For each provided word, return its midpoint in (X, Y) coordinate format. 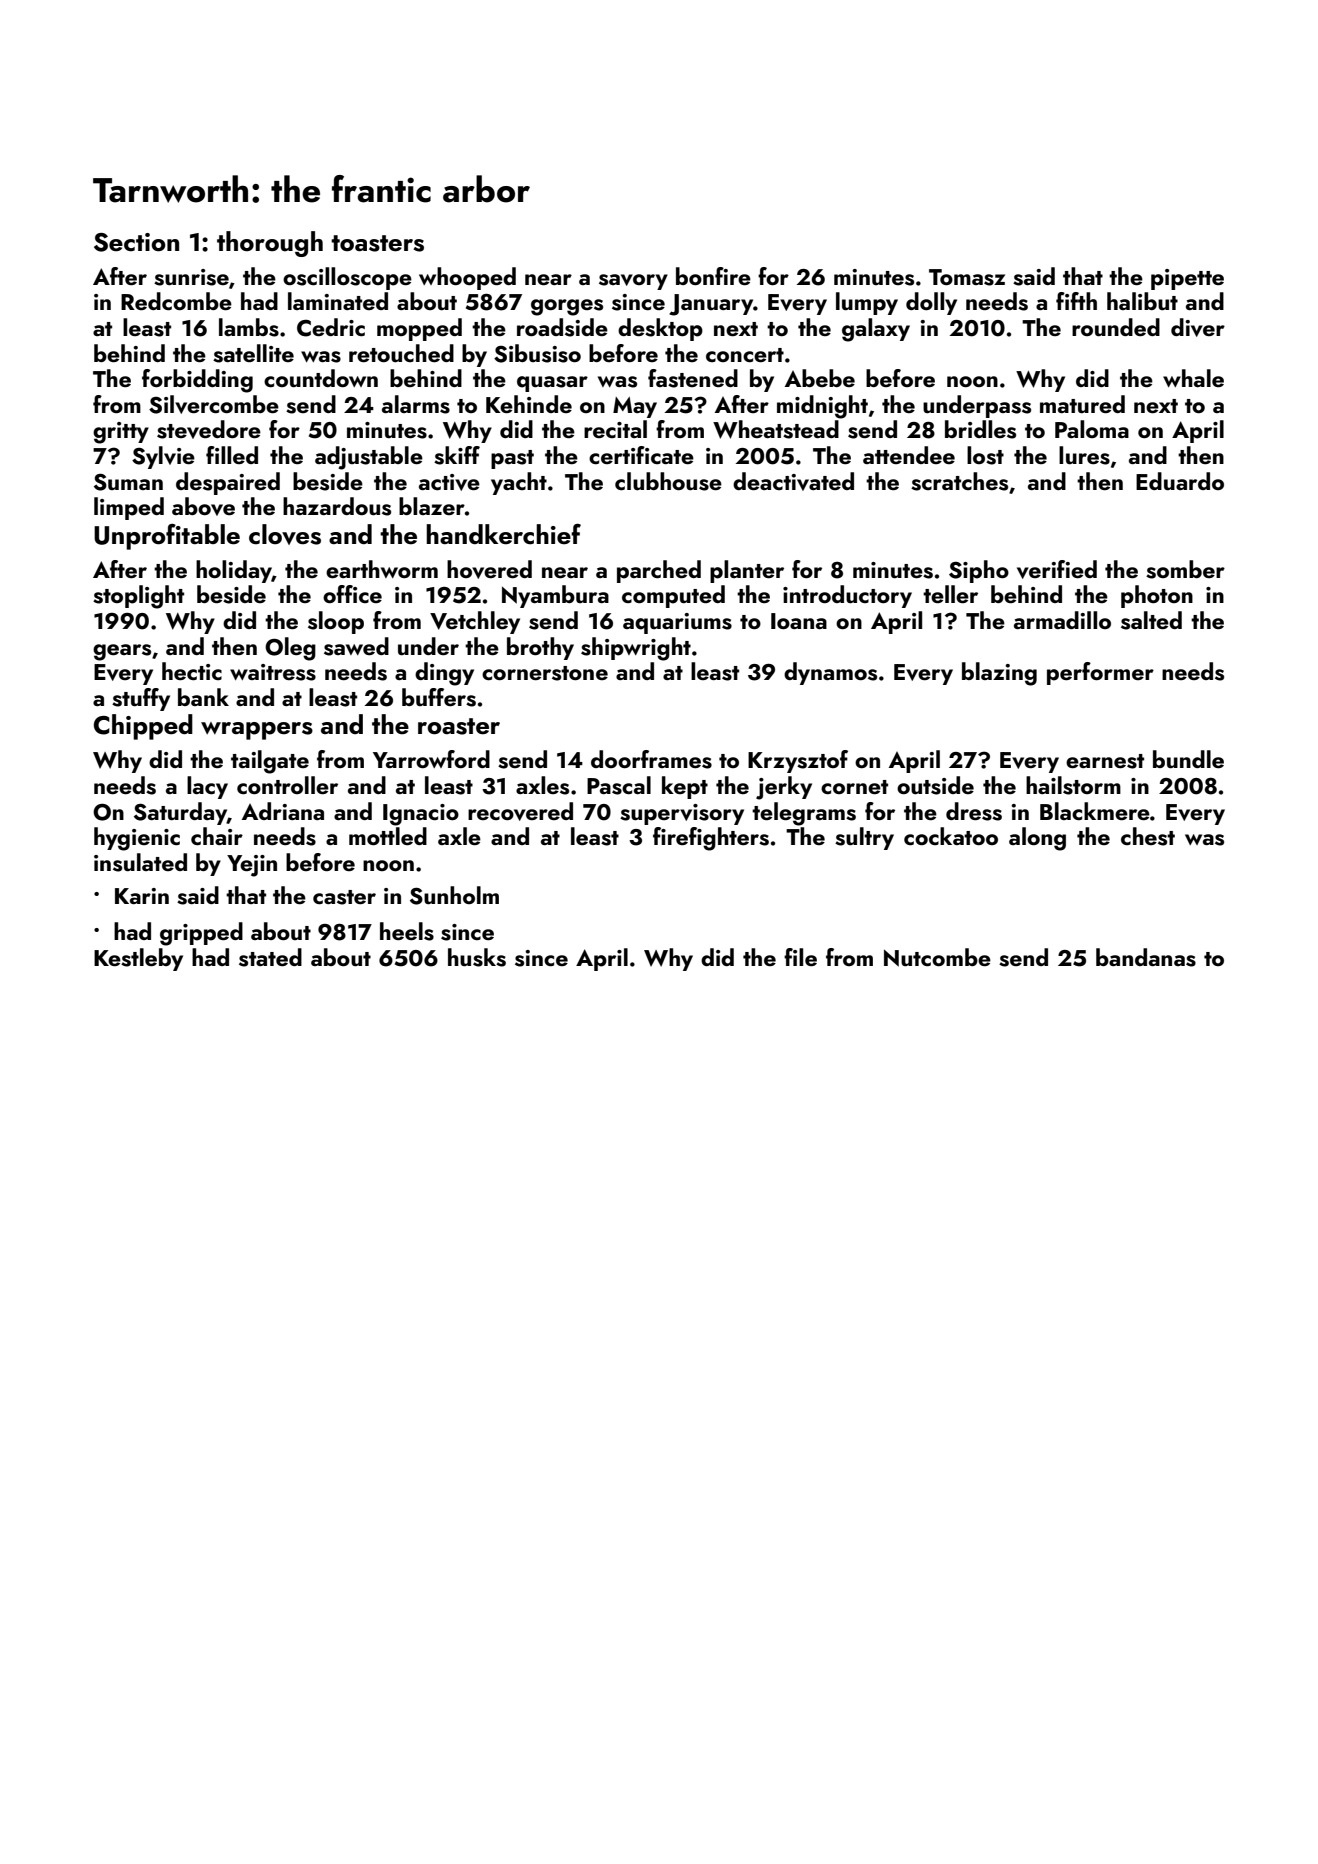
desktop (660, 329)
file (800, 957)
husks (477, 957)
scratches (959, 481)
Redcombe (176, 301)
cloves (285, 534)
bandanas (1146, 957)
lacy (207, 787)
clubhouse (668, 481)
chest (1148, 836)
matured (1082, 404)
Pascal (619, 785)
